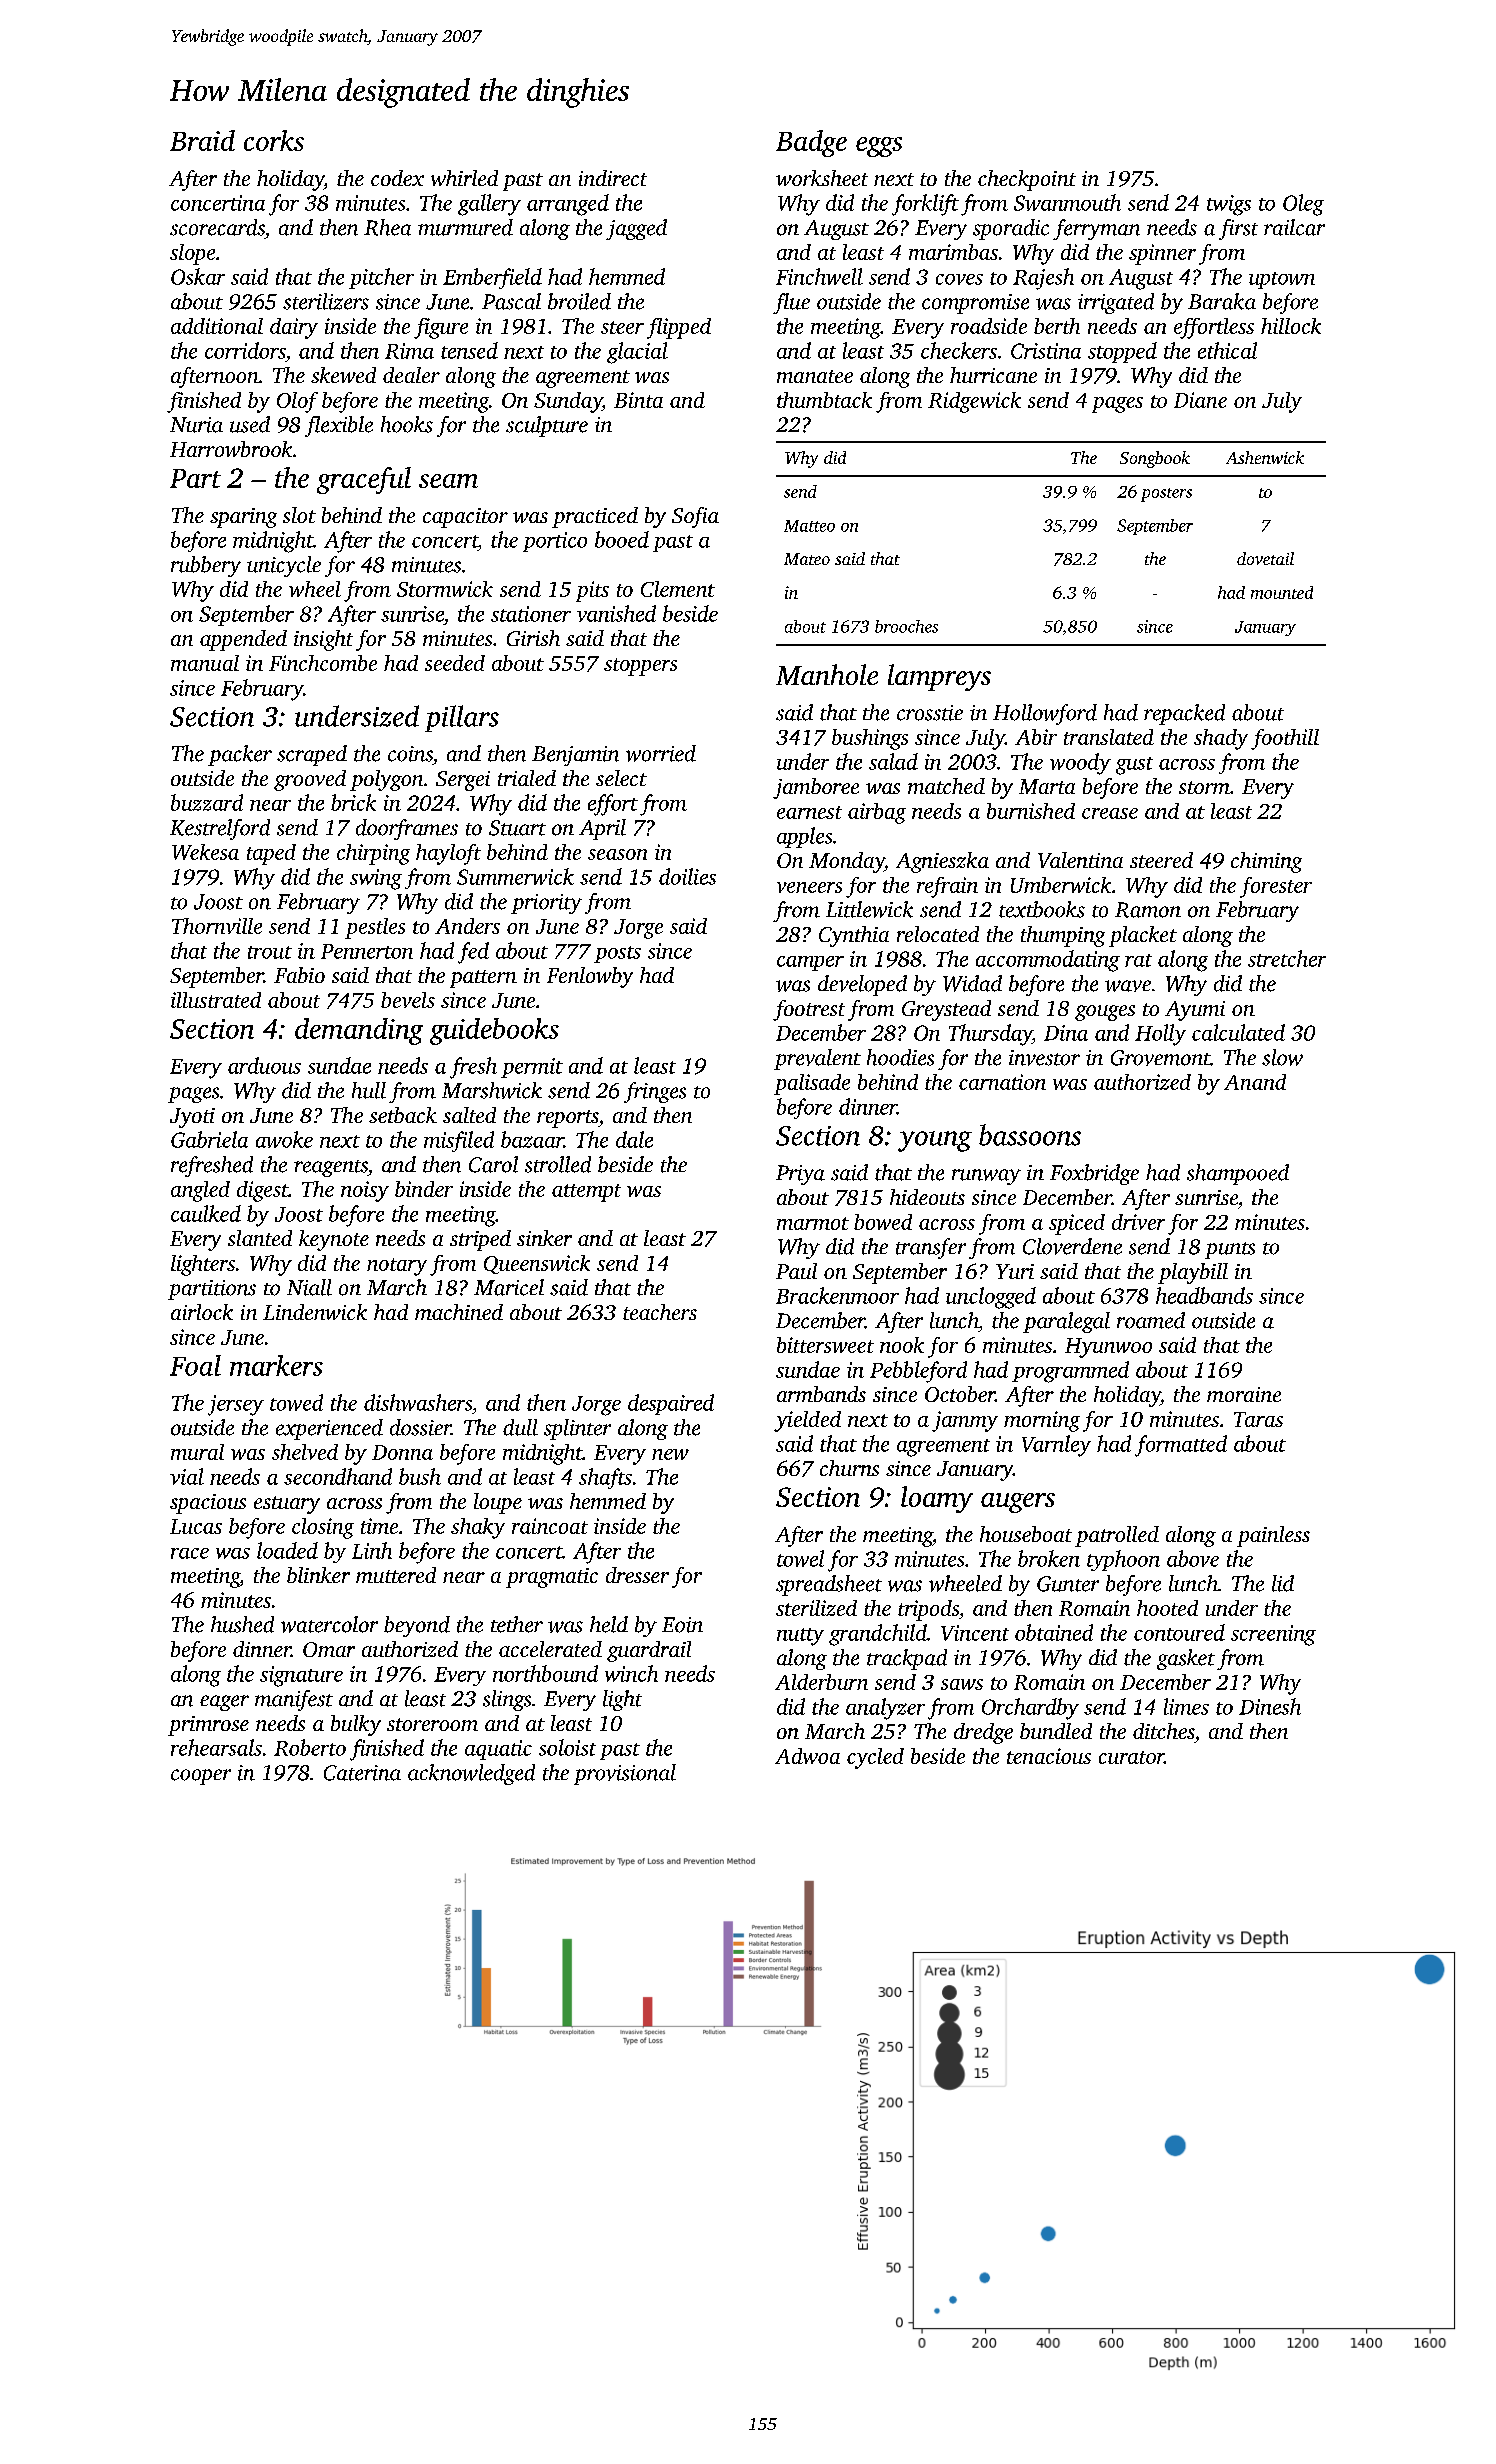 The image size is (1496, 2464). Describe the element at coordinates (284, 1139) in the screenshot. I see `awoke` at that location.
